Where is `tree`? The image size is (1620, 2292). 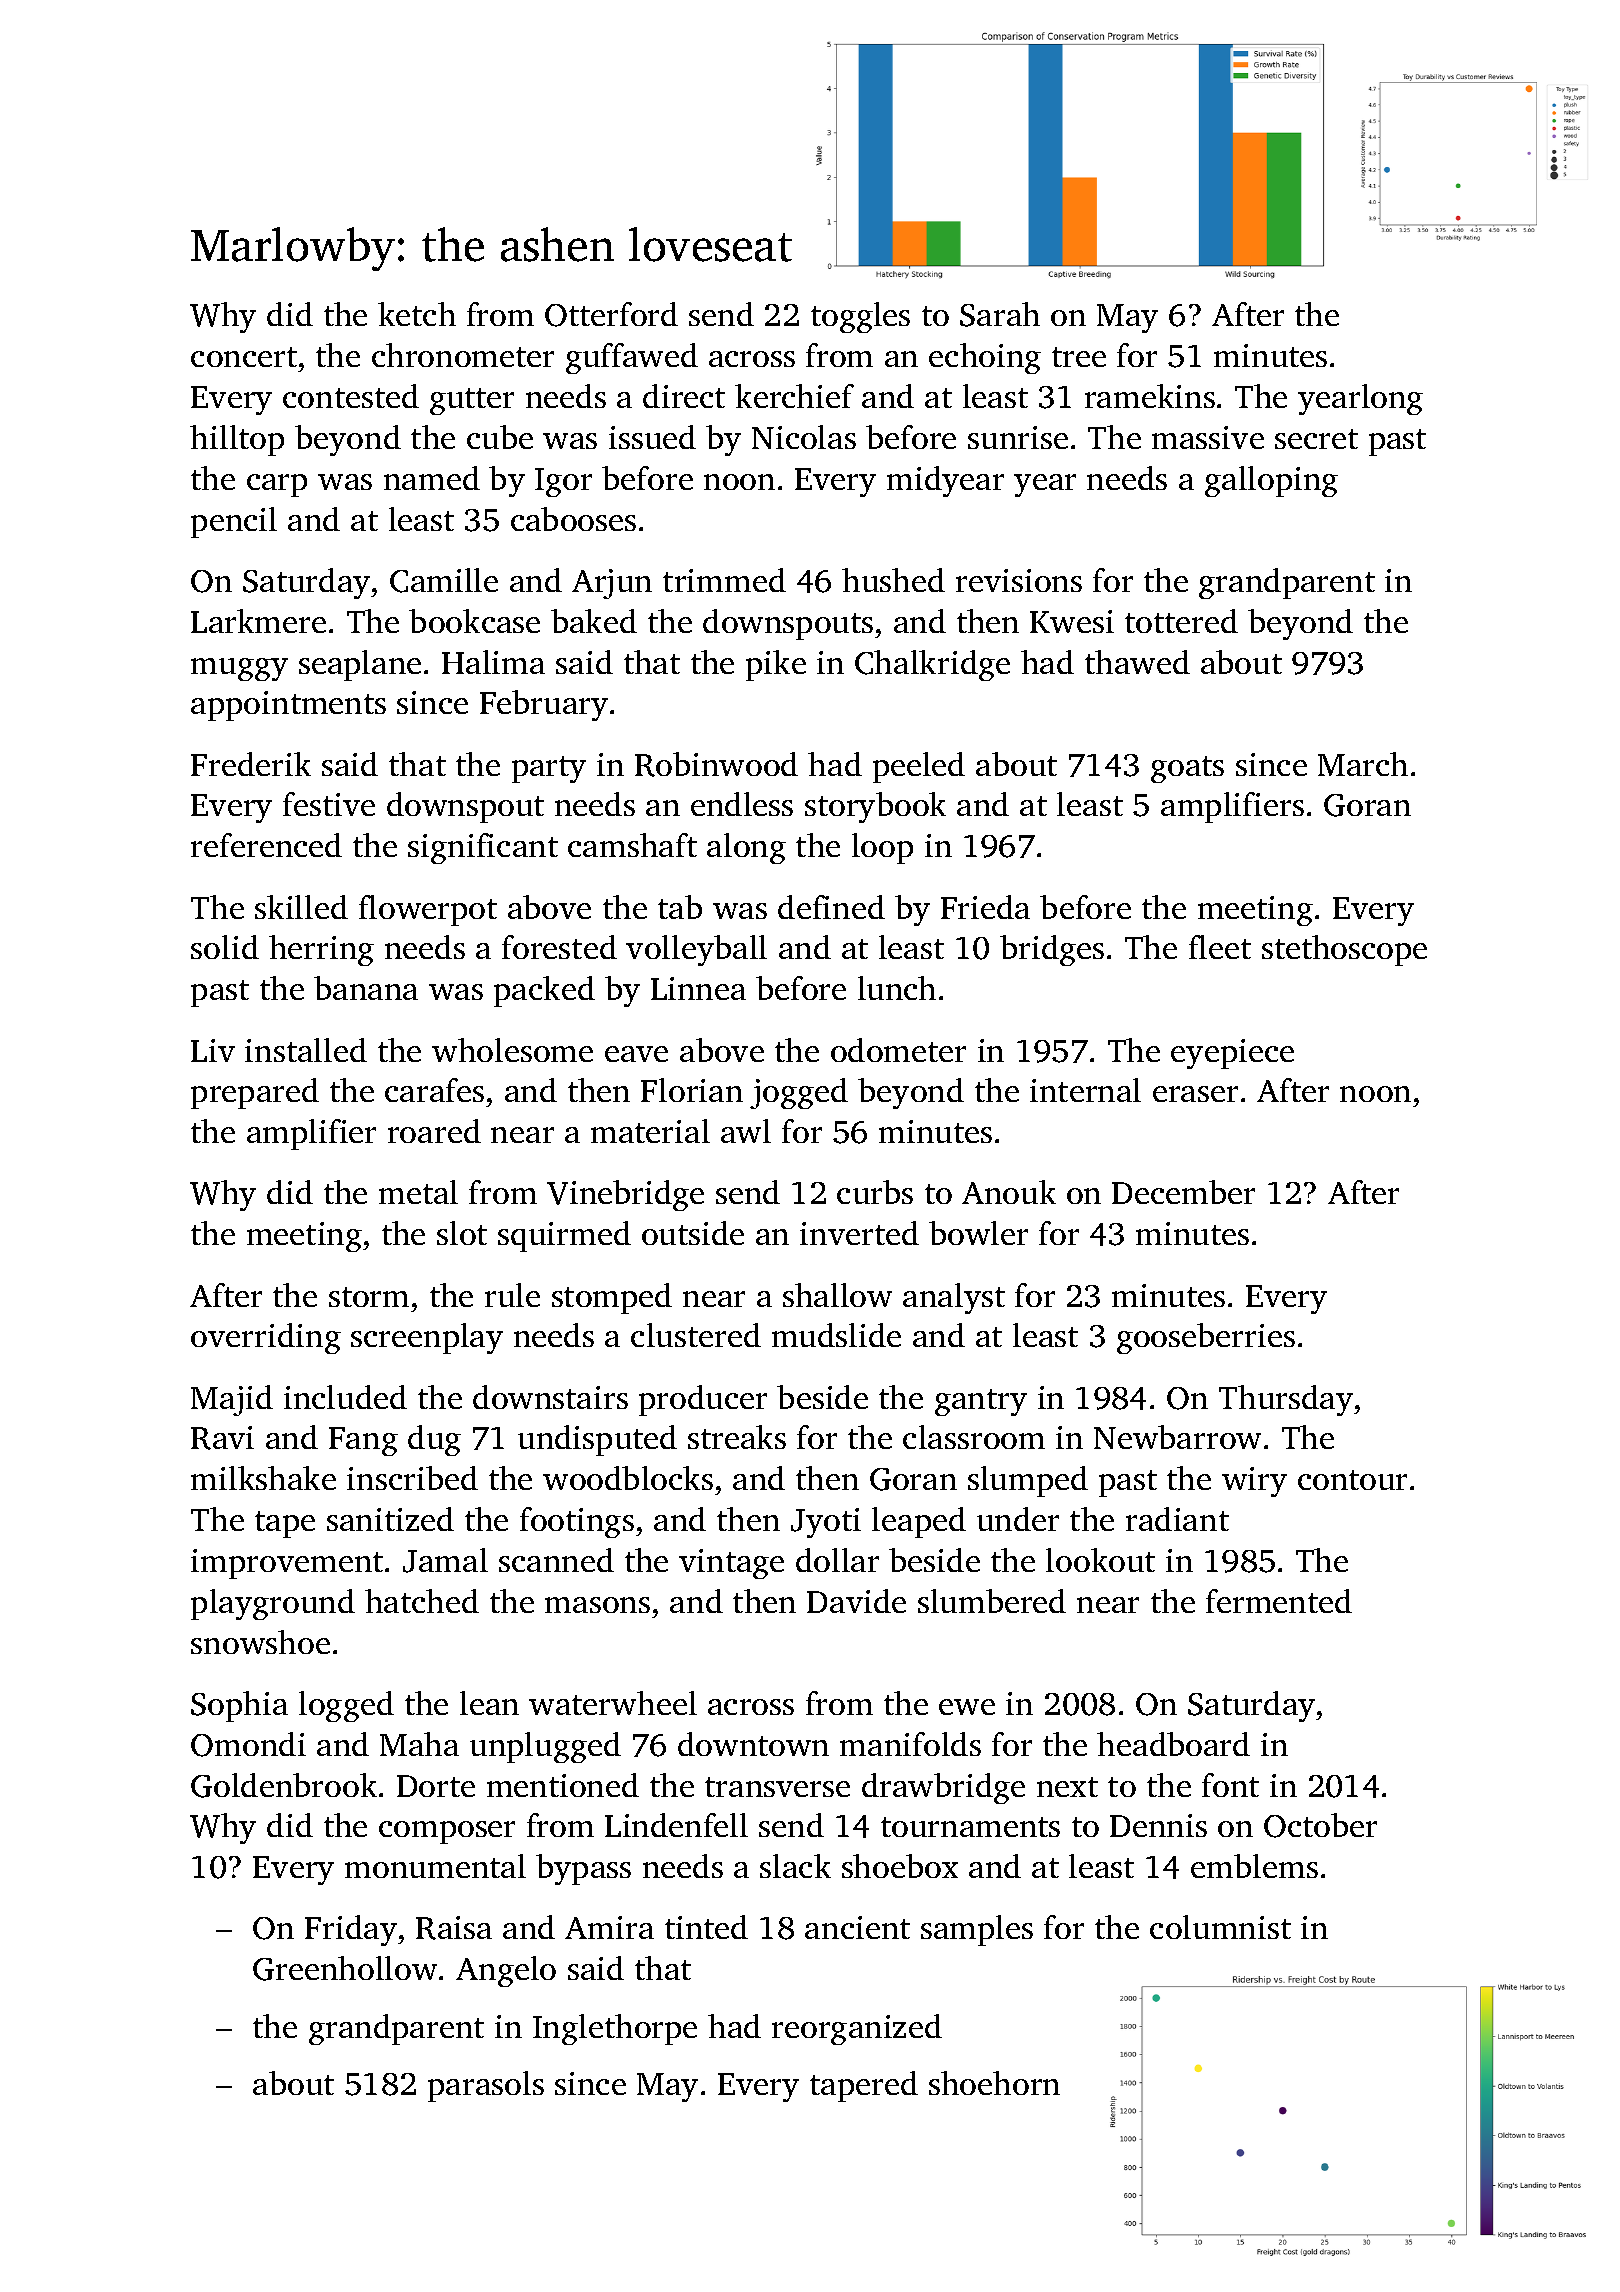
tree is located at coordinates (1079, 357).
